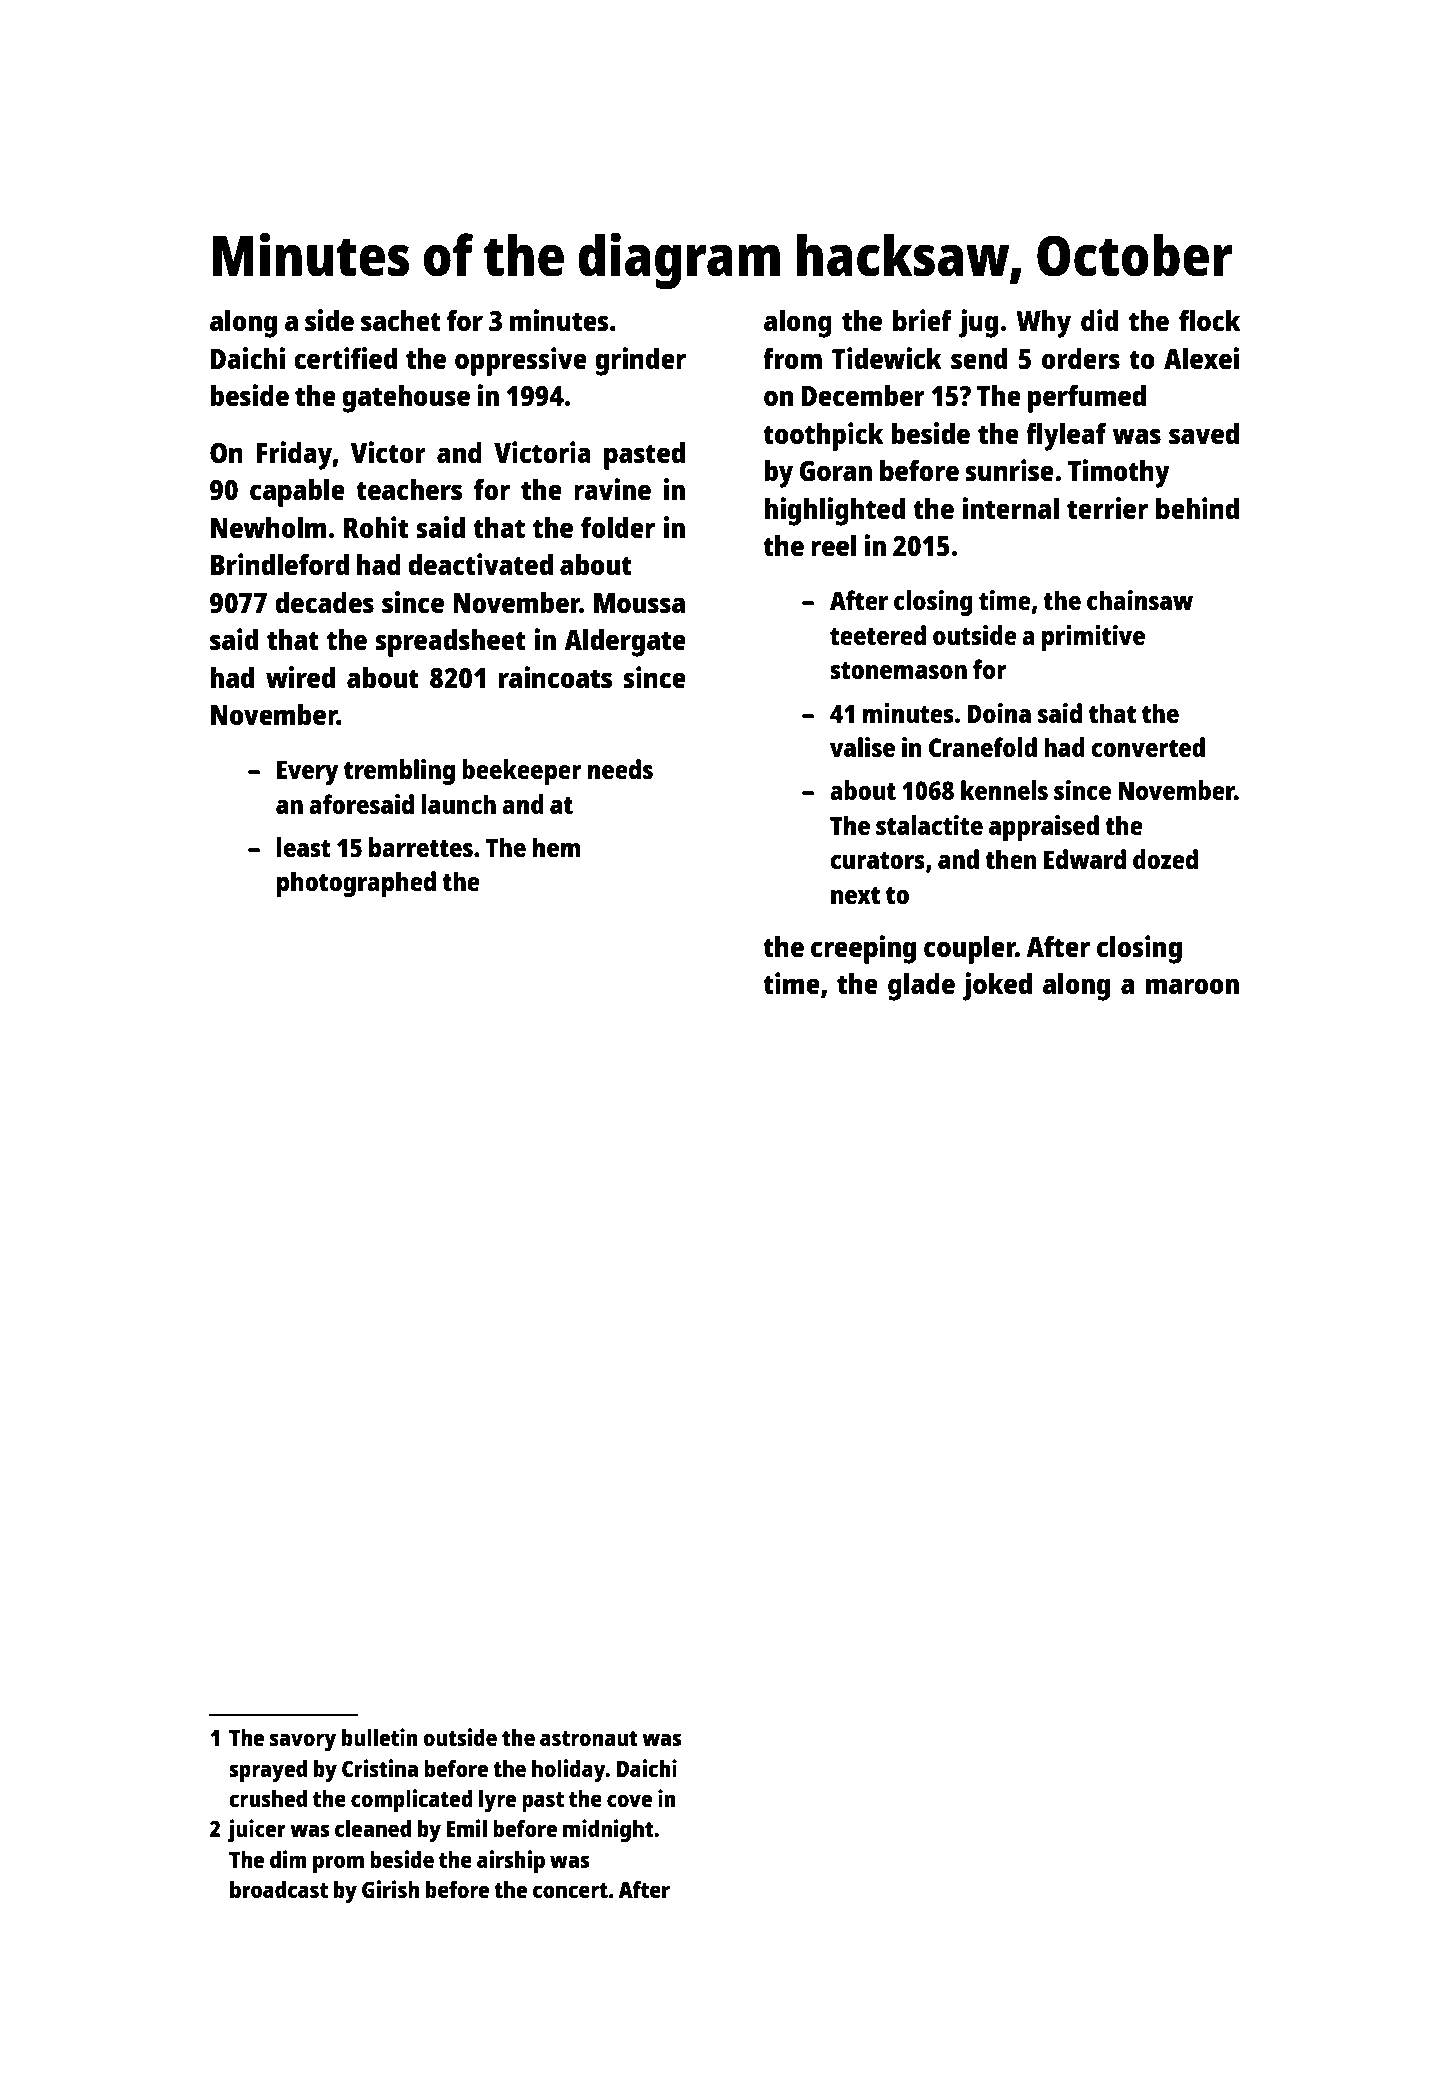 This document has height=2100, width=1450. I want to click on grinder, so click(640, 361).
